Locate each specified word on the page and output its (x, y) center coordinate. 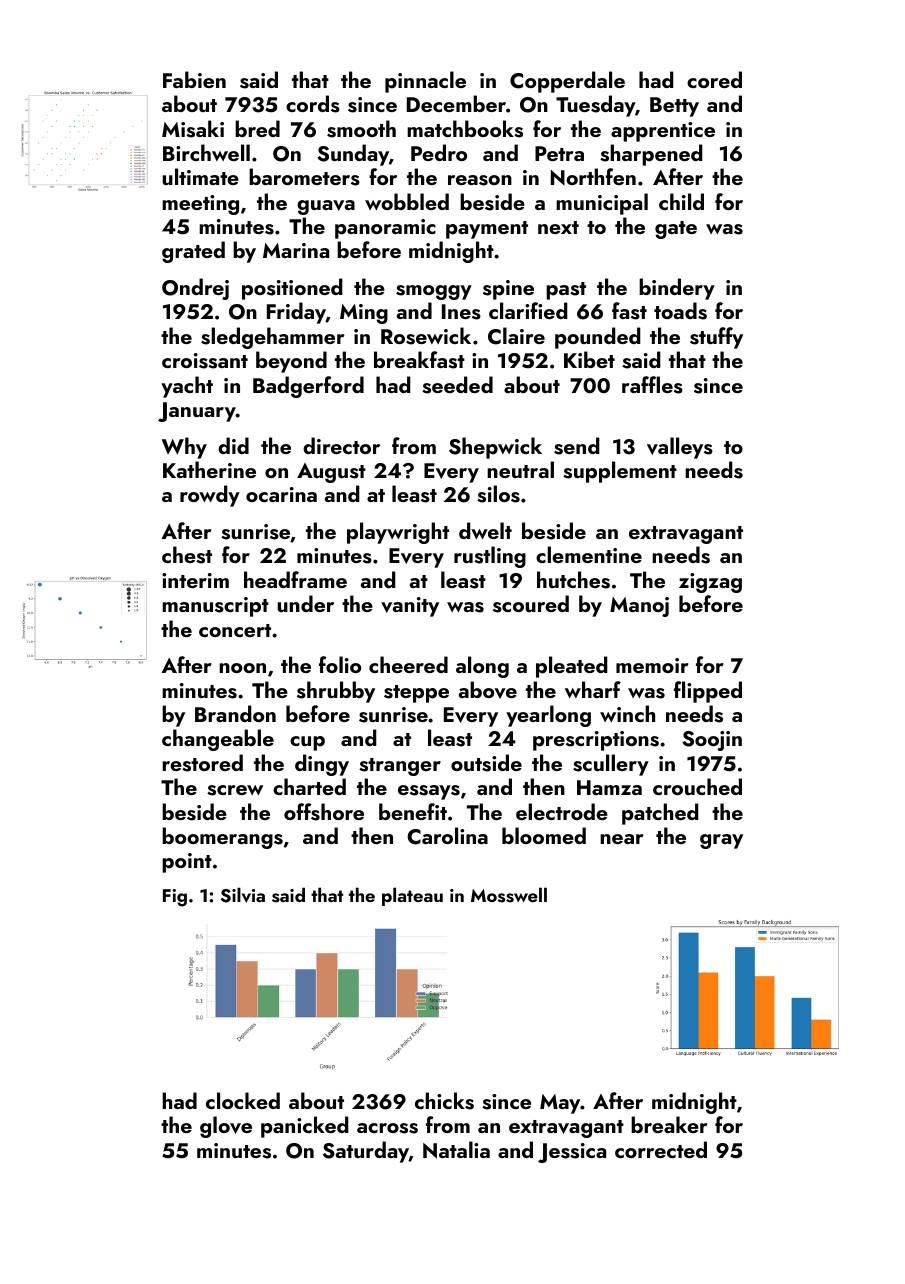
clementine (589, 554)
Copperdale (567, 82)
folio (340, 664)
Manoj (639, 607)
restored (202, 763)
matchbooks (465, 129)
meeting (200, 205)
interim (195, 580)
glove (226, 1127)
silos (498, 494)
